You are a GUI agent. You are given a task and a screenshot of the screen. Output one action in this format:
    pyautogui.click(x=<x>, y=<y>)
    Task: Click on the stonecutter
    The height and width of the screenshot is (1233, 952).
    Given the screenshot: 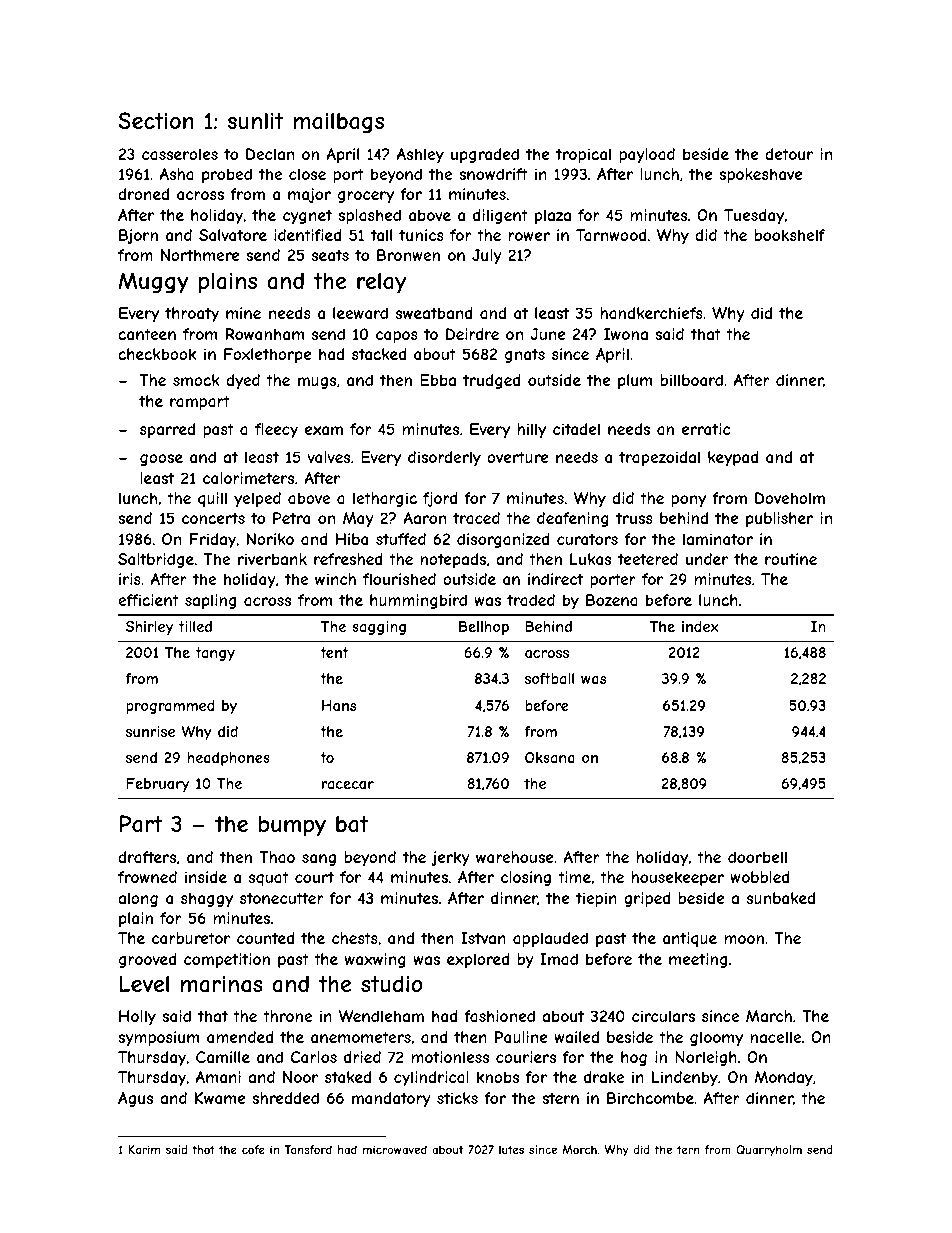 What is the action you would take?
    pyautogui.click(x=282, y=898)
